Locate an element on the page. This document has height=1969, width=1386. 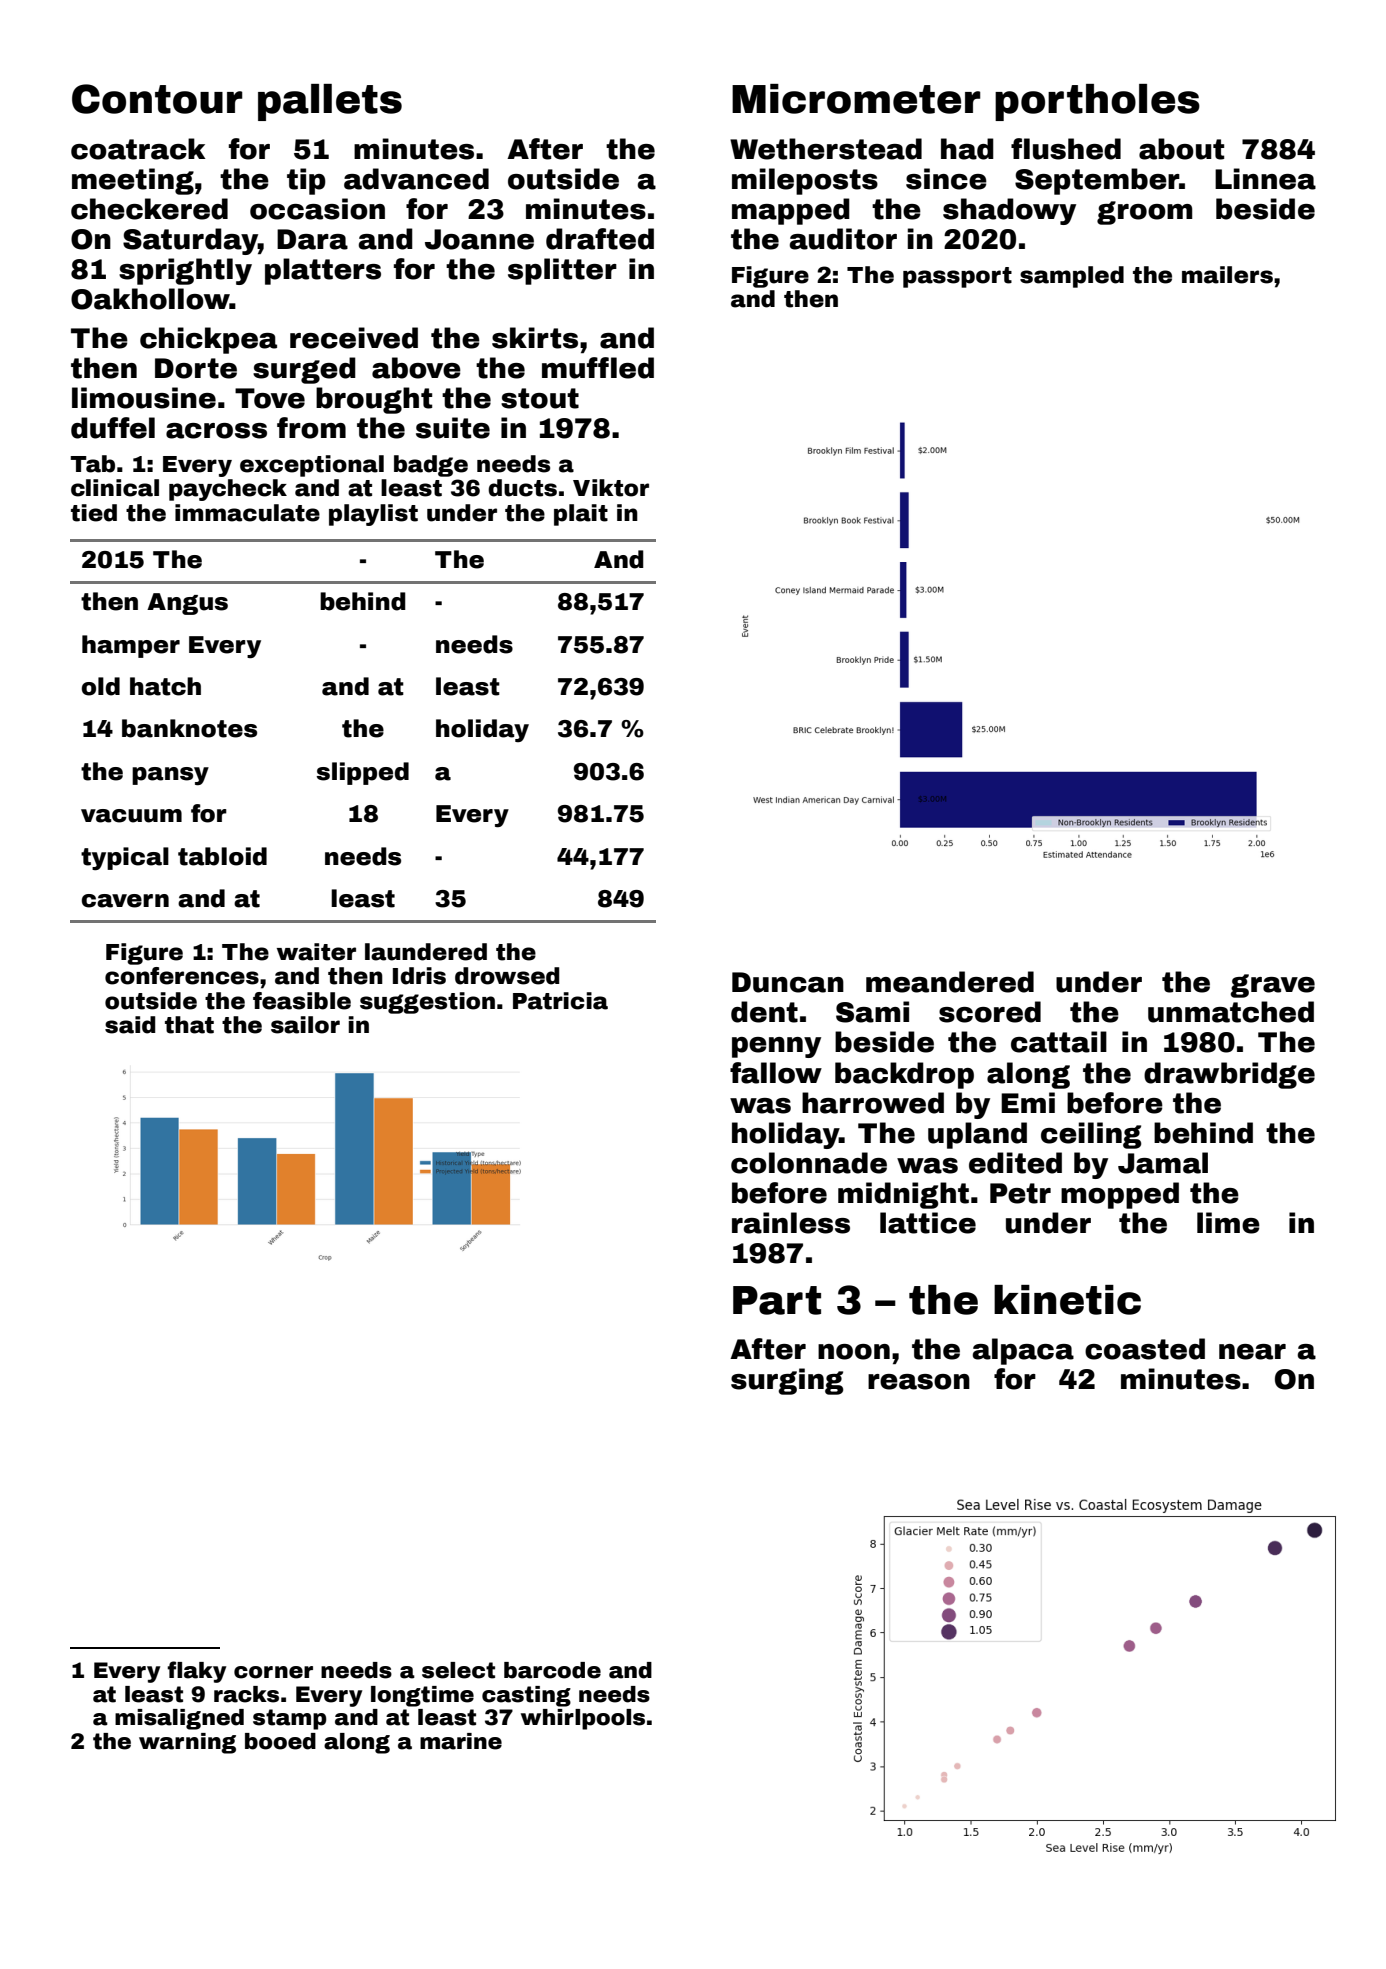
Contour is located at coordinates (157, 99).
